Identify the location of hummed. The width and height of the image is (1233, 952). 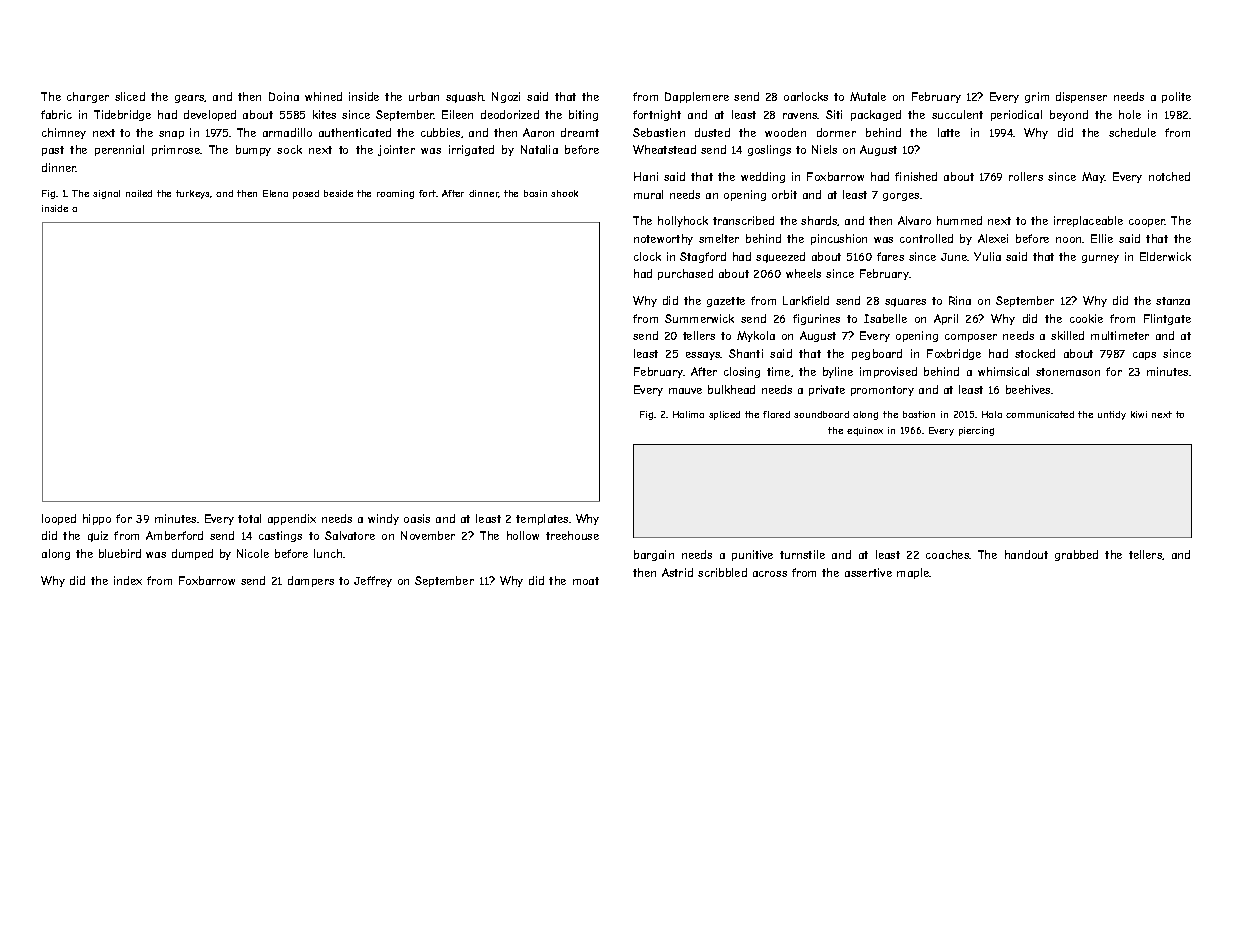
(959, 220).
